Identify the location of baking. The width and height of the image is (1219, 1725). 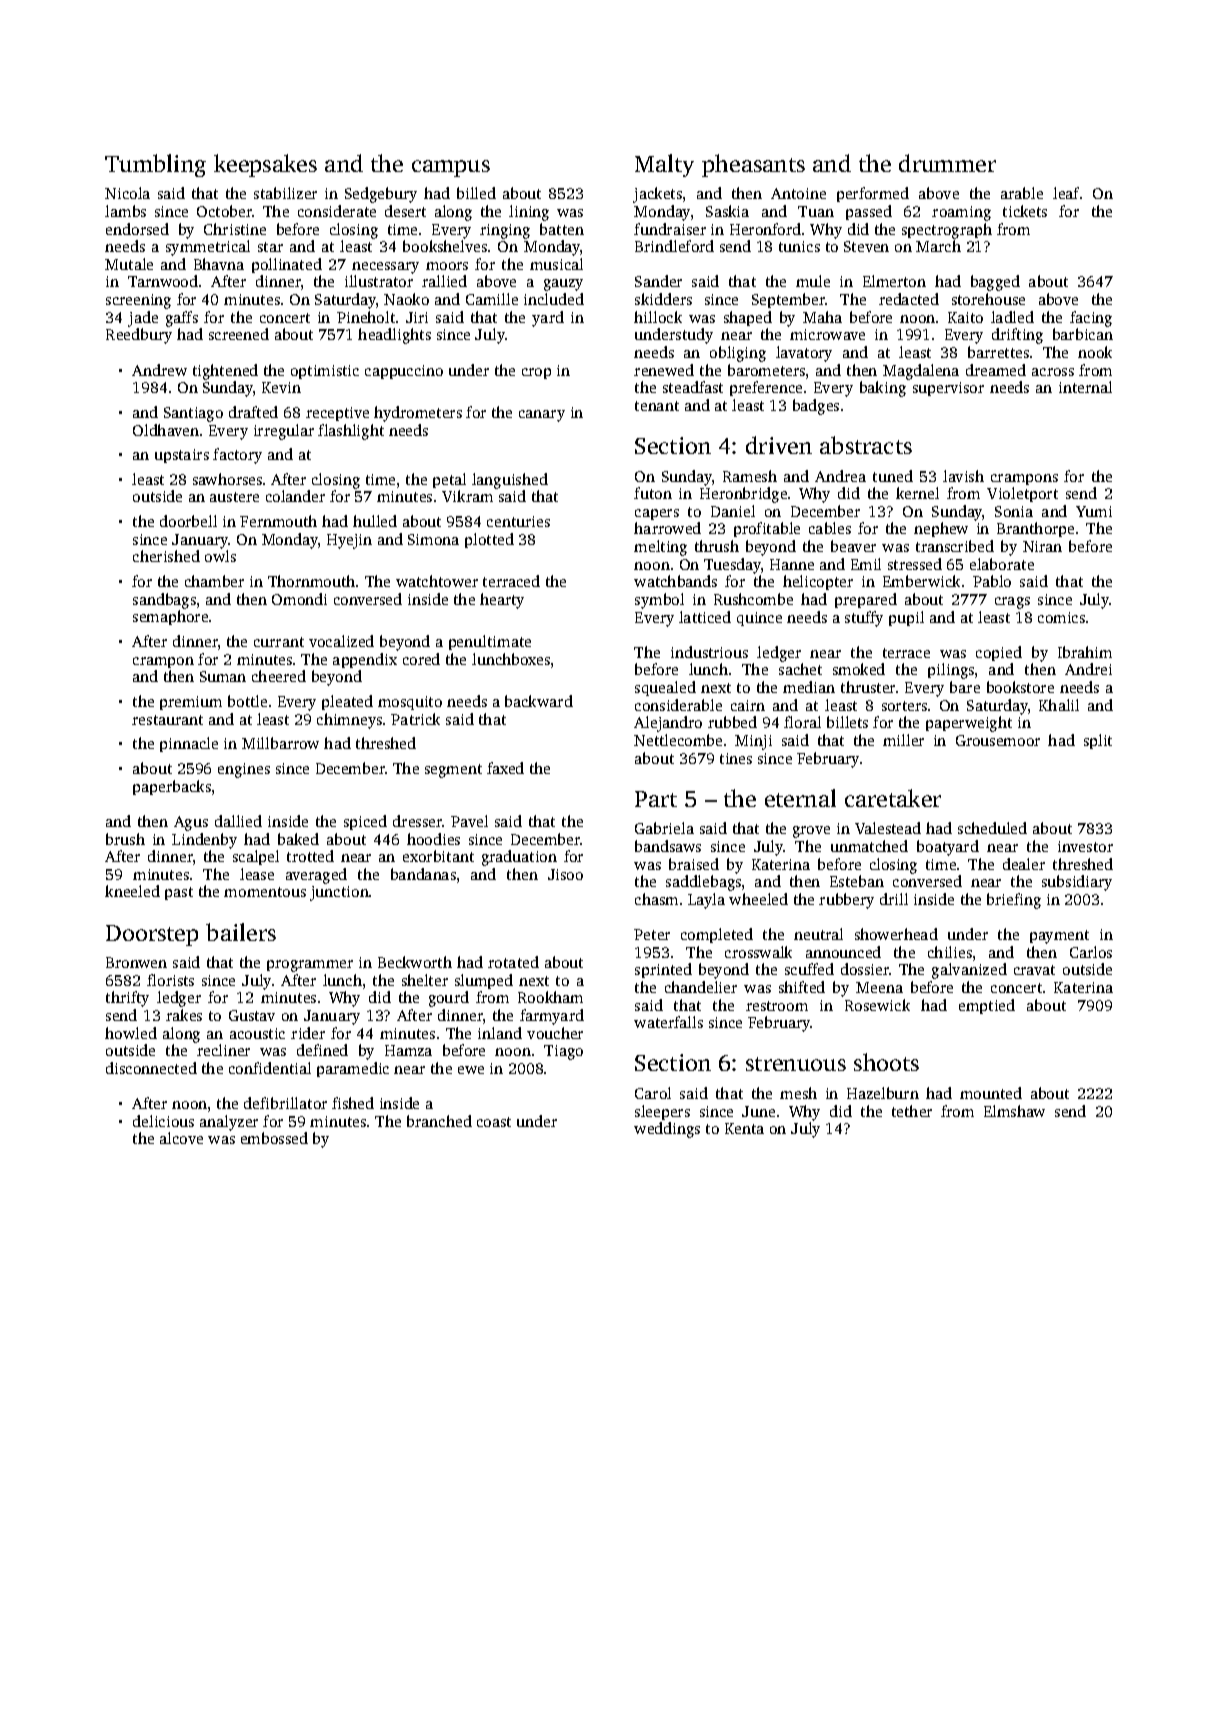
(883, 389).
